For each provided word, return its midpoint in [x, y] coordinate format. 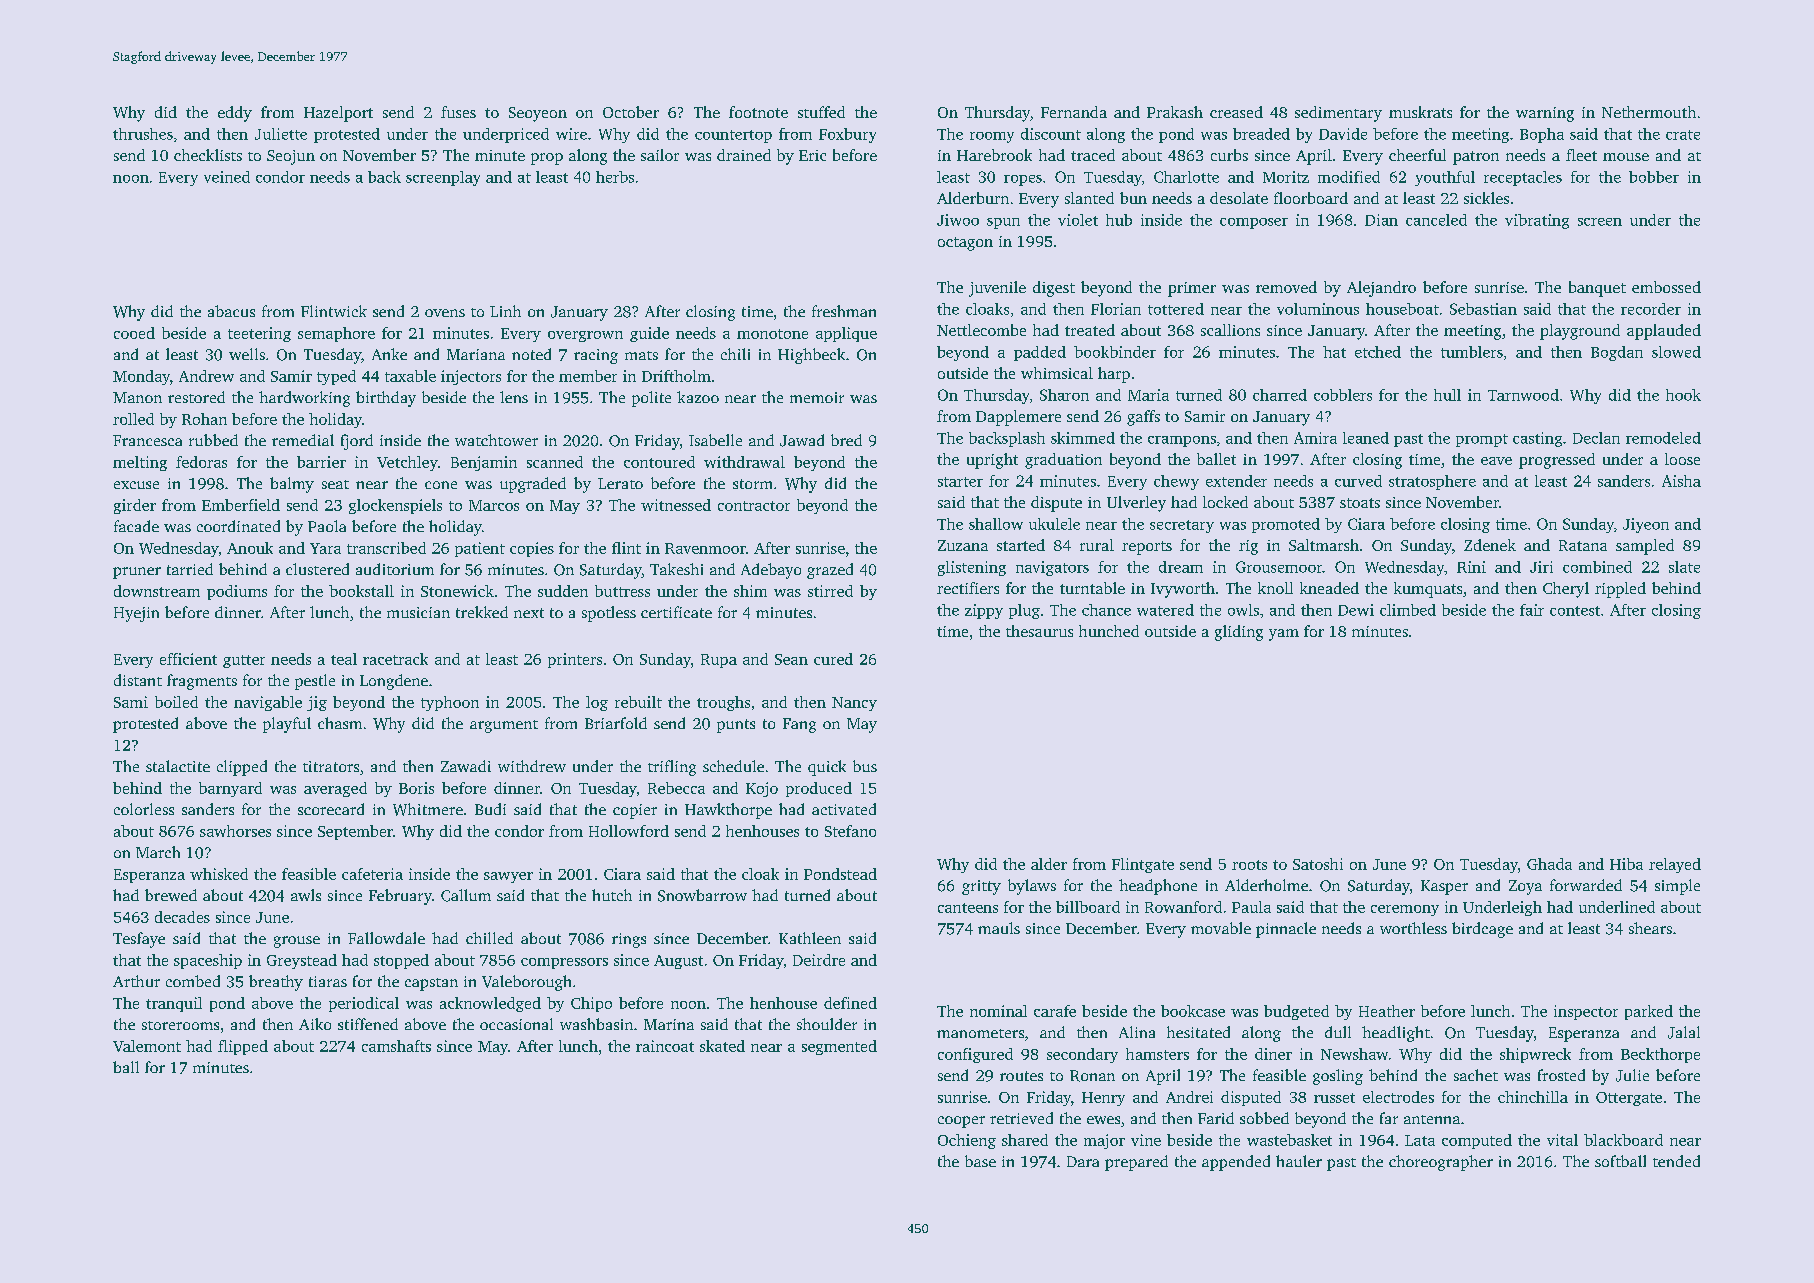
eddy [235, 114]
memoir [817, 397]
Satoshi [1318, 864]
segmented [839, 1047]
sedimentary [1338, 114]
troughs [723, 703]
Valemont [147, 1046]
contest [1575, 611]
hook [1683, 395]
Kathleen [810, 938]
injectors [471, 377]
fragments [202, 682]
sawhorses [235, 831]
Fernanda [1074, 112]
